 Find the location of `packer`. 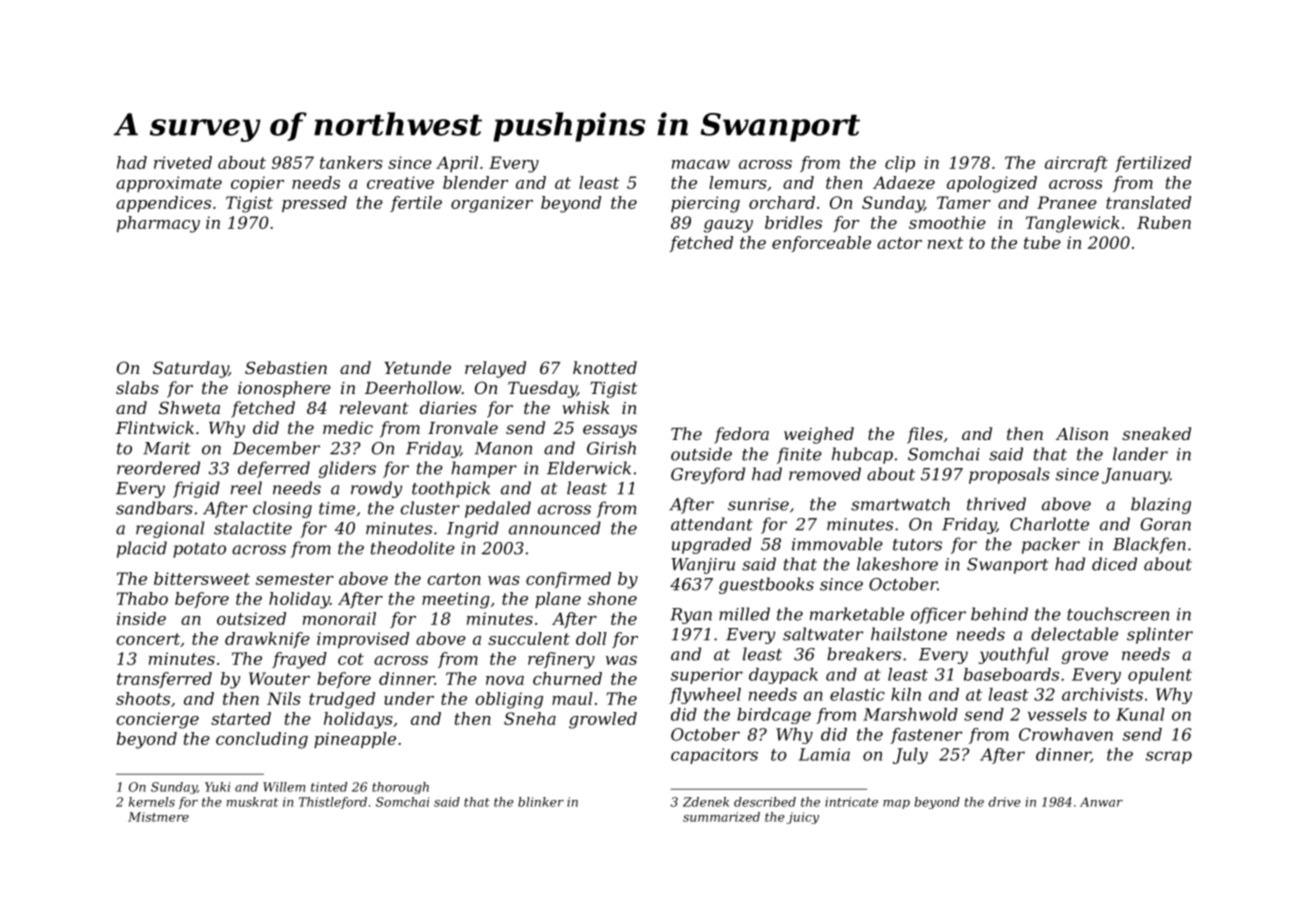

packer is located at coordinates (1051, 545).
